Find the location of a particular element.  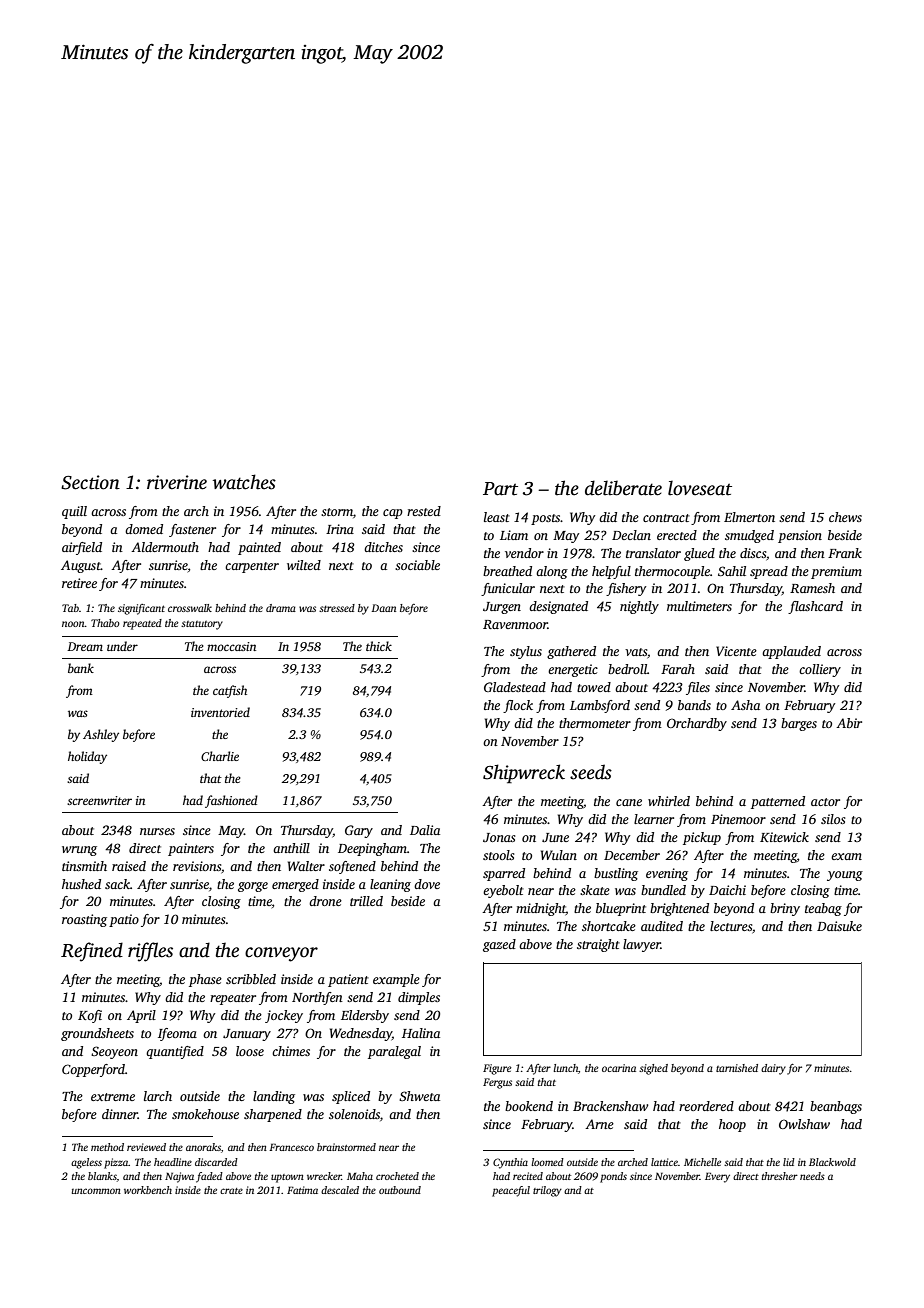

loveseat is located at coordinates (700, 488).
